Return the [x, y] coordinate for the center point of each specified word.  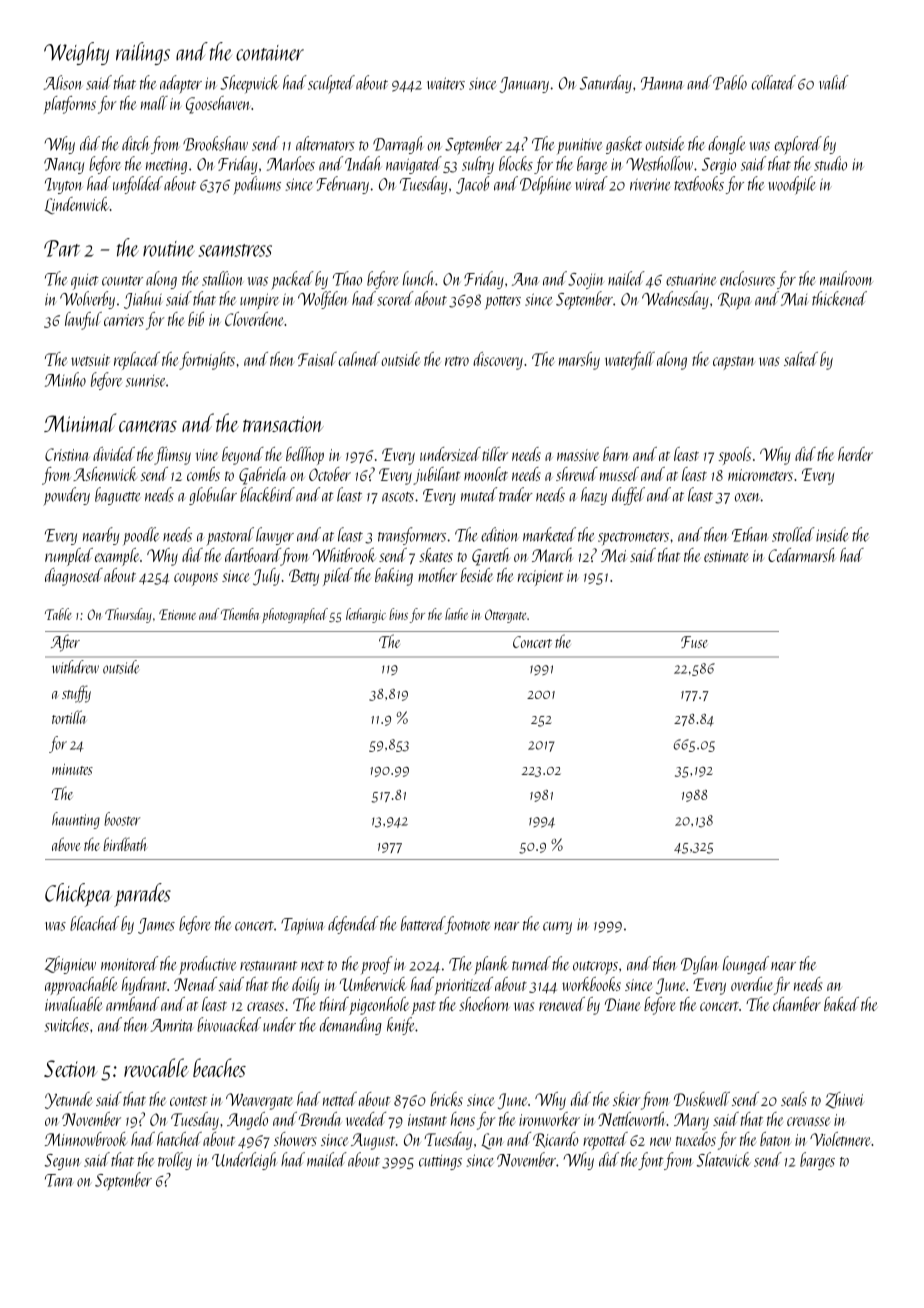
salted [801, 359]
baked [841, 1004]
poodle [141, 536]
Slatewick [723, 1159]
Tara [59, 1180]
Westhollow [659, 163]
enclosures [747, 278]
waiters [446, 83]
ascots [398, 497]
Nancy [64, 166]
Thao [347, 278]
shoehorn [484, 1004]
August [373, 1141]
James [156, 926]
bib [196, 319]
